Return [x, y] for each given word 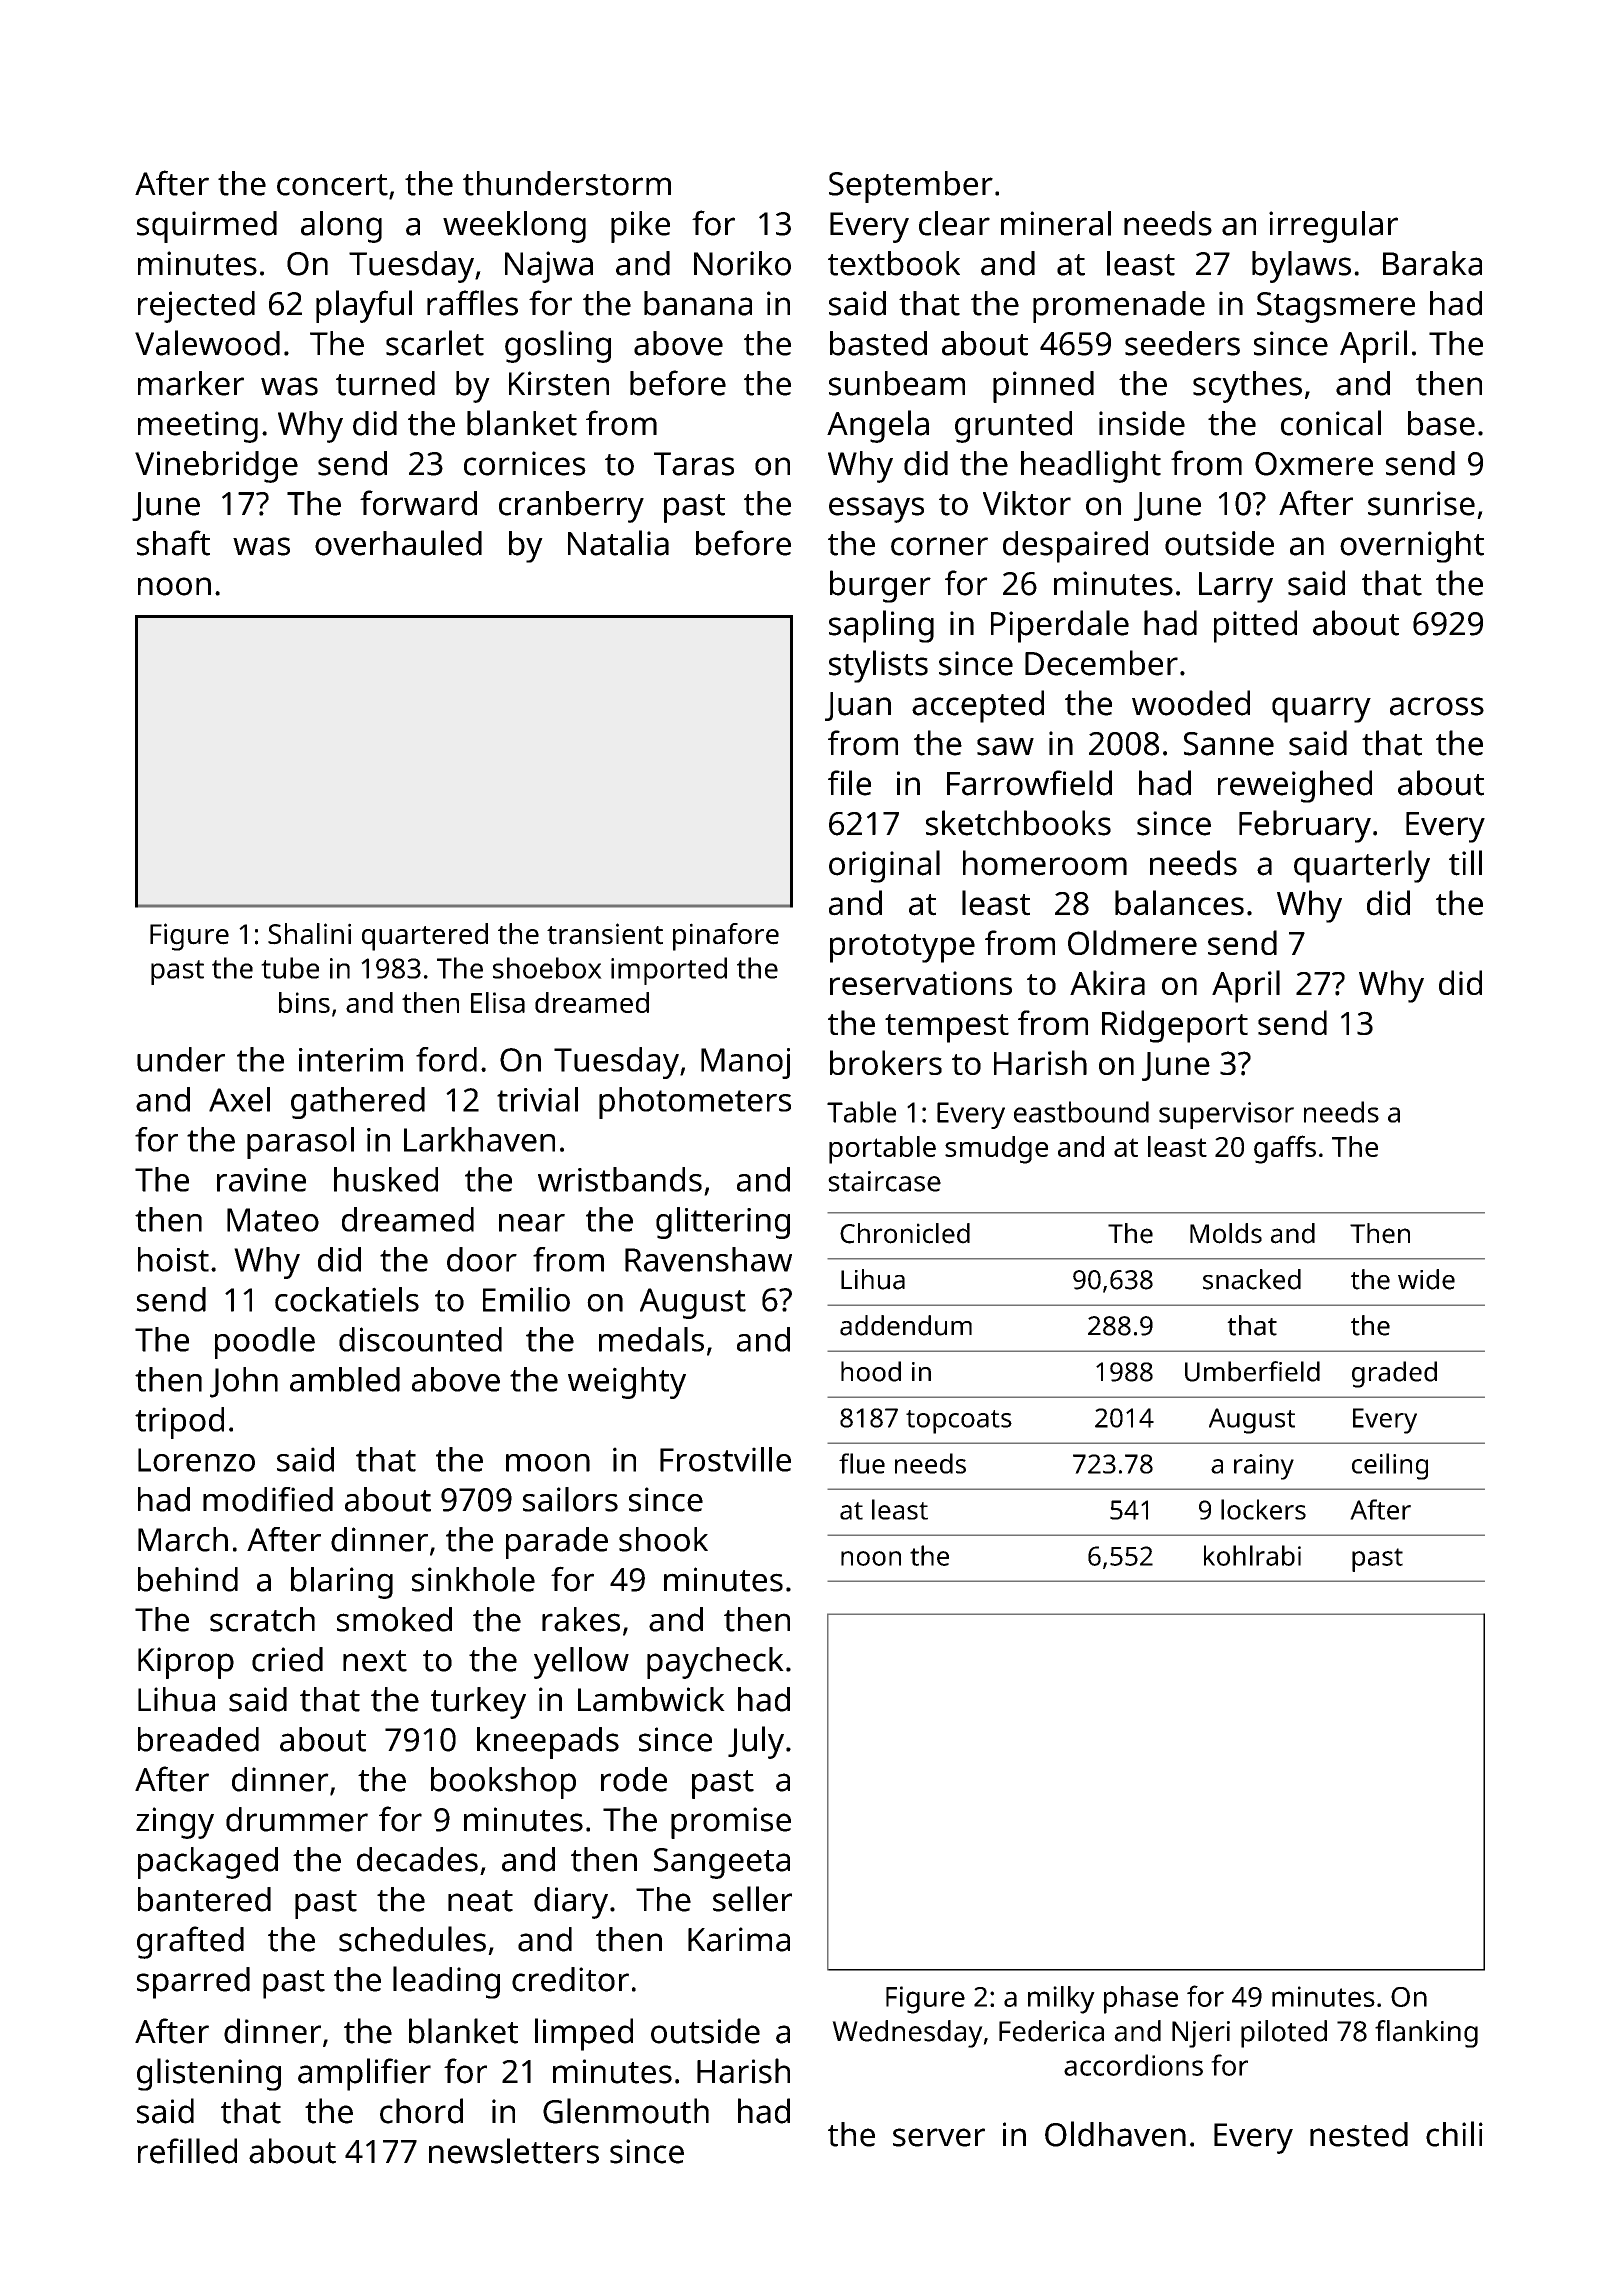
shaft [173, 543]
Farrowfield [1029, 783]
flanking [1426, 2034]
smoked [394, 1619]
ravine [261, 1180]
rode [634, 1779]
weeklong [514, 227]
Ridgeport [1175, 1026]
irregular [1333, 227]
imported [669, 971]
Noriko [742, 263]
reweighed [1295, 786]
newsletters [514, 2151]
